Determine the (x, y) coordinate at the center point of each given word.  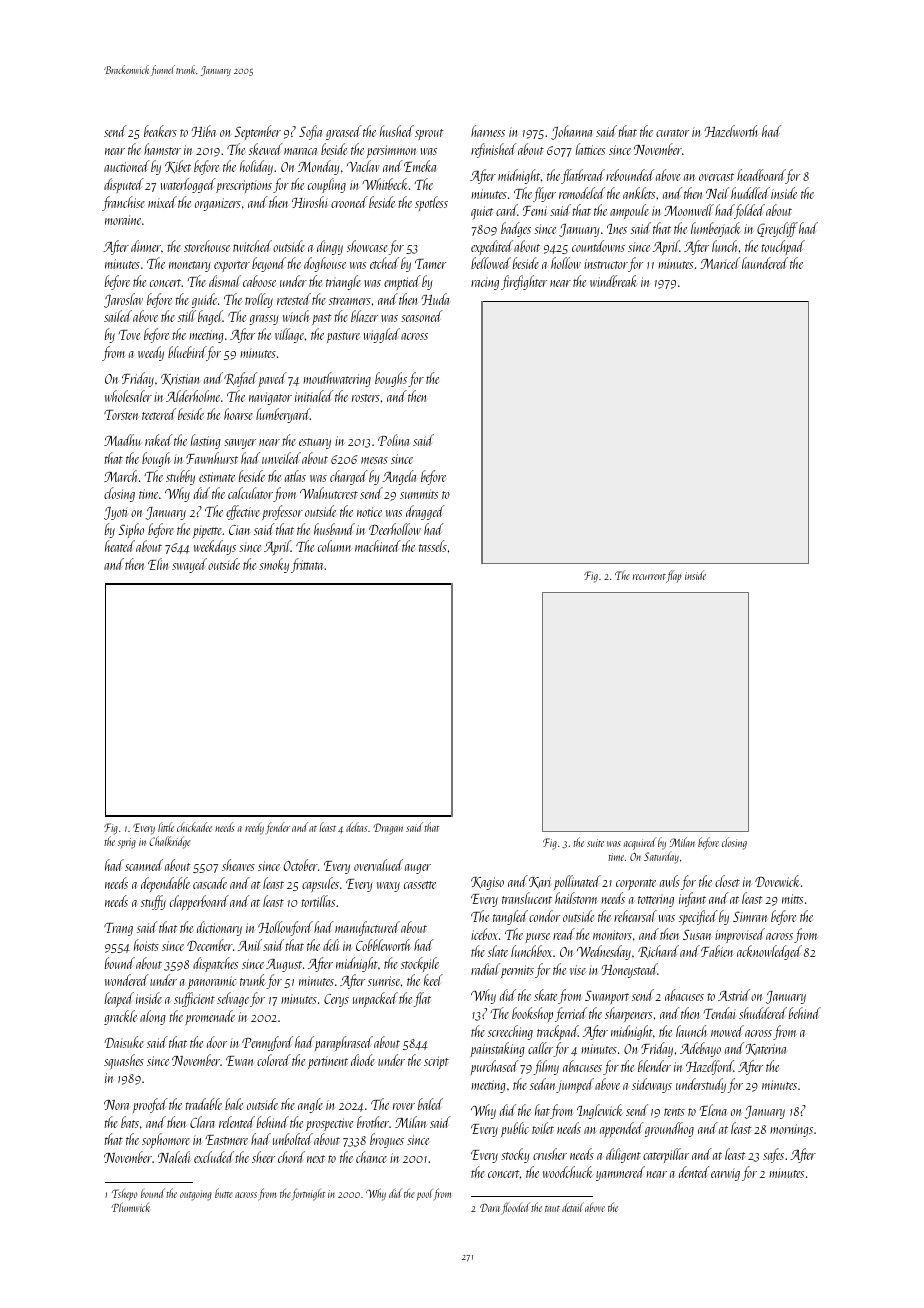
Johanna (571, 132)
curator (672, 133)
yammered (620, 1173)
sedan (543, 1085)
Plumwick (130, 1207)
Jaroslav (123, 300)
